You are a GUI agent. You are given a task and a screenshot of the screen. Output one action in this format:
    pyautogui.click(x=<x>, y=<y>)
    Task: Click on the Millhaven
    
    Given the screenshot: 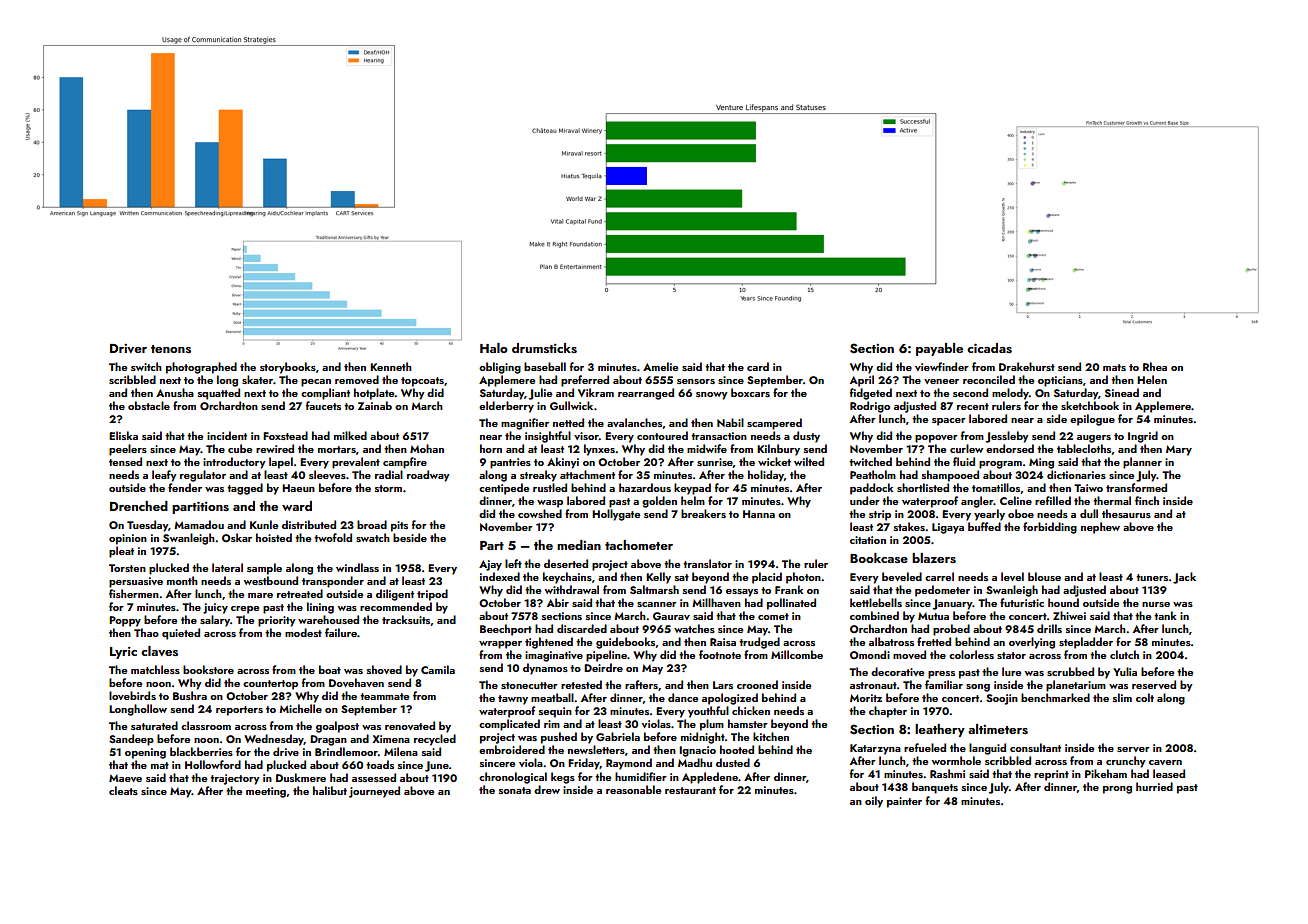 What is the action you would take?
    pyautogui.click(x=716, y=602)
